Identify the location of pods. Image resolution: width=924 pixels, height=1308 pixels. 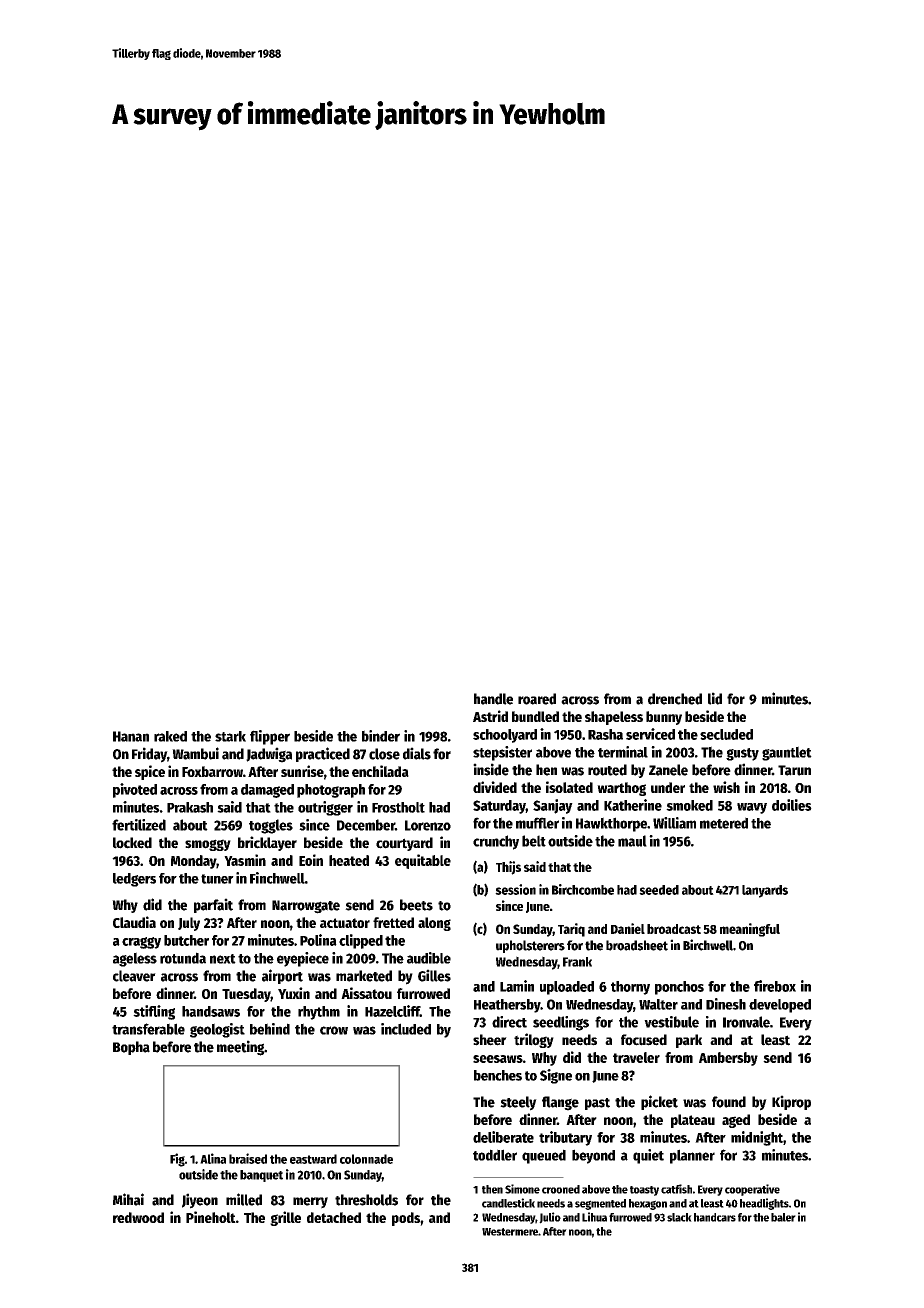
(406, 1219).
